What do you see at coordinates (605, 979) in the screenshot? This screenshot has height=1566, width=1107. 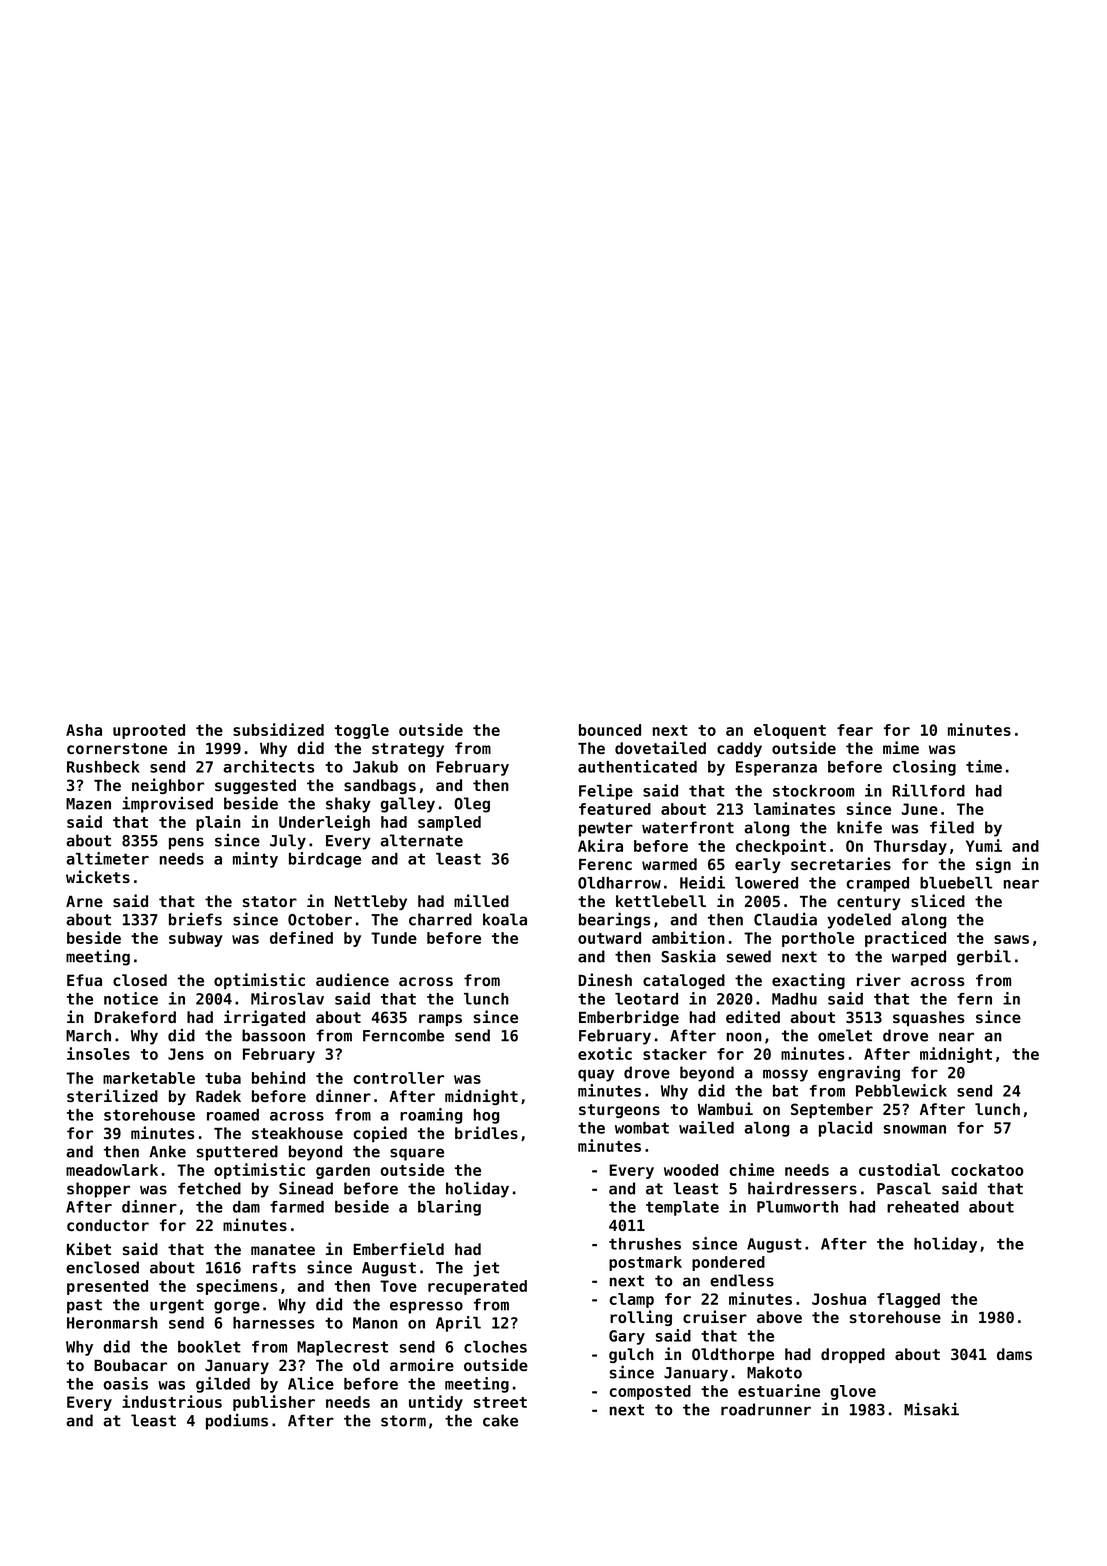 I see `Dinesh` at bounding box center [605, 979].
